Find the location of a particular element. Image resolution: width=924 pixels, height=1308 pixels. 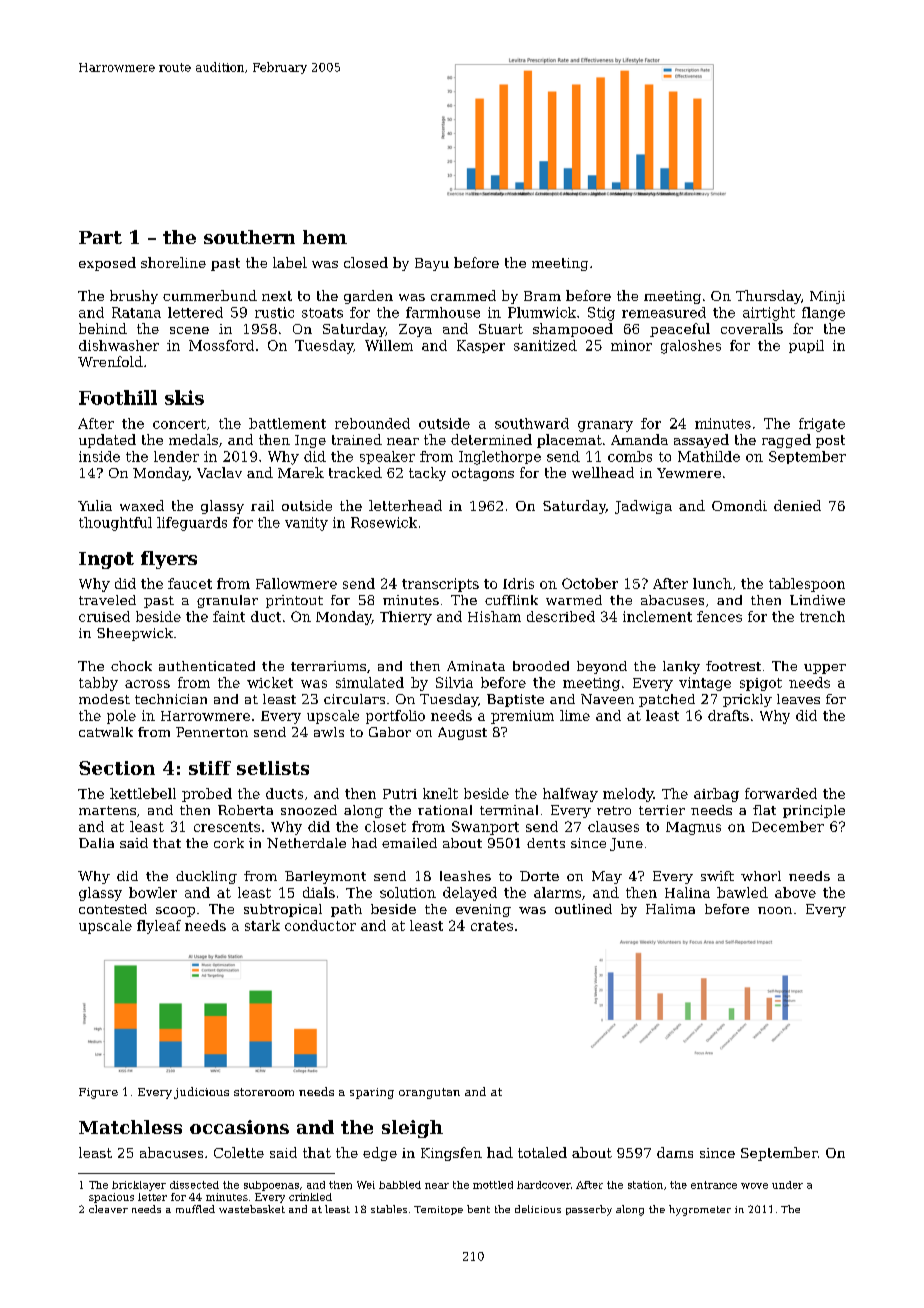

denied is located at coordinates (797, 505).
